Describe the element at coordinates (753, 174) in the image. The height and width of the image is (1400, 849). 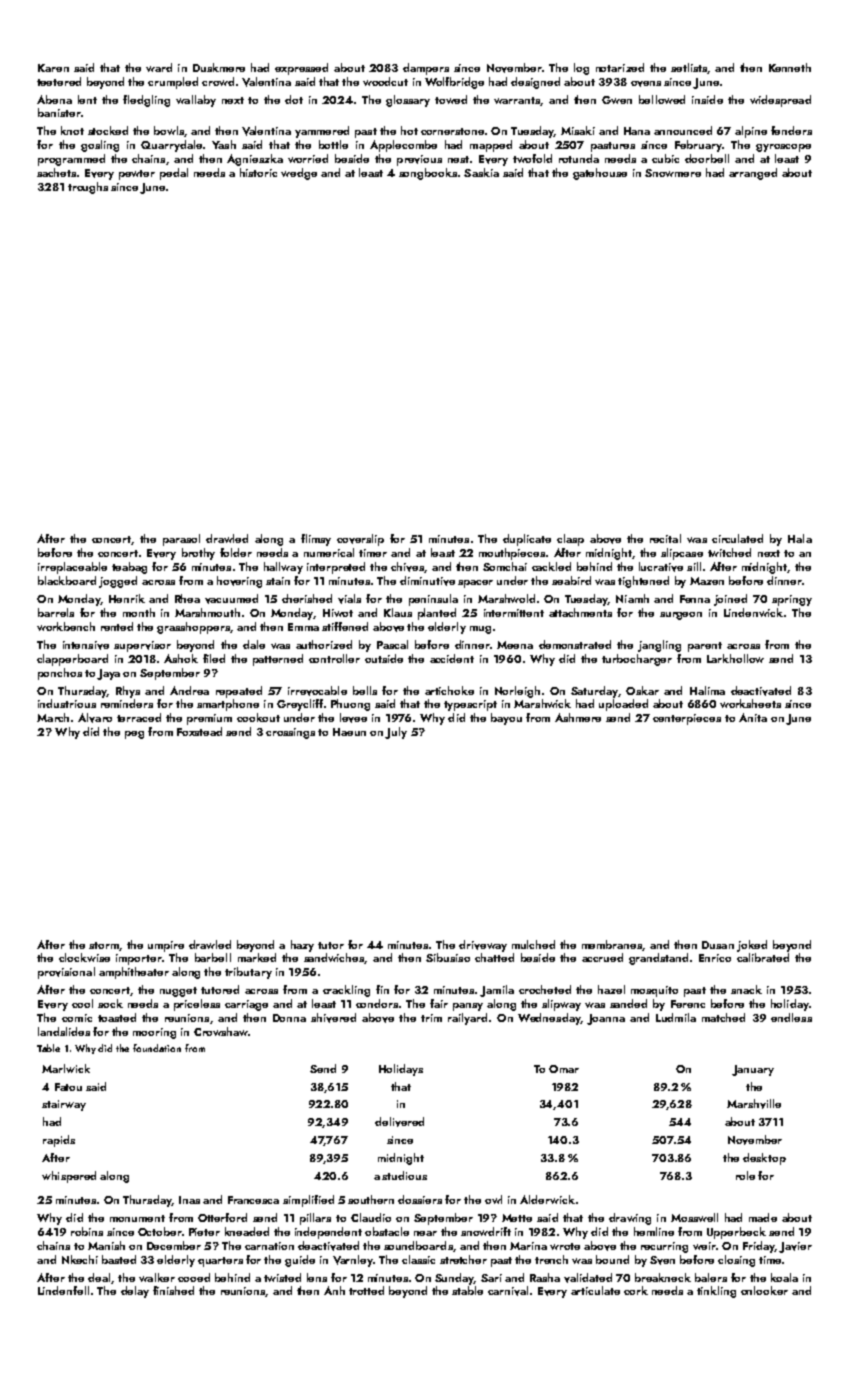
I see `arranged` at that location.
